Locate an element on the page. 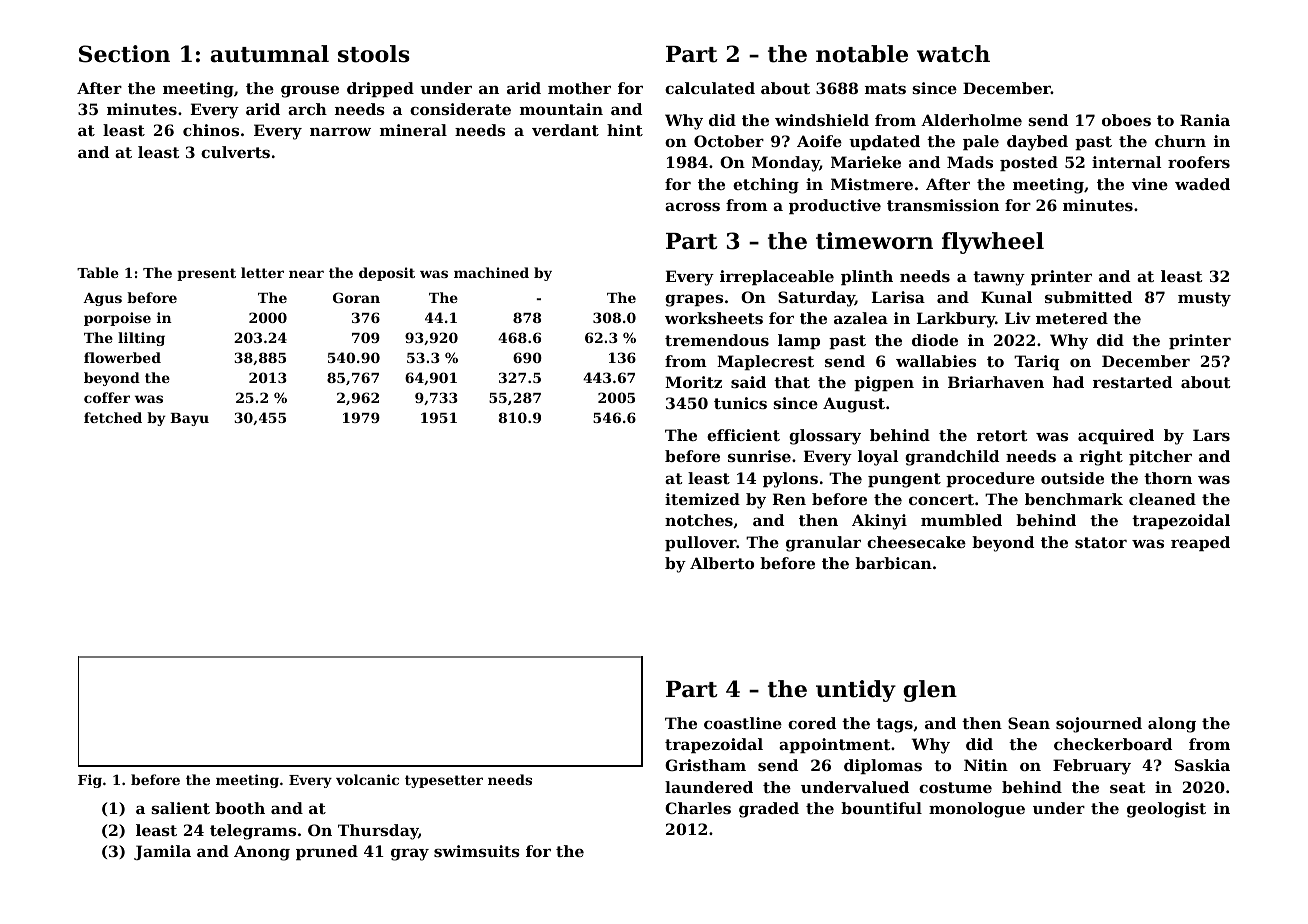  mother is located at coordinates (579, 88).
